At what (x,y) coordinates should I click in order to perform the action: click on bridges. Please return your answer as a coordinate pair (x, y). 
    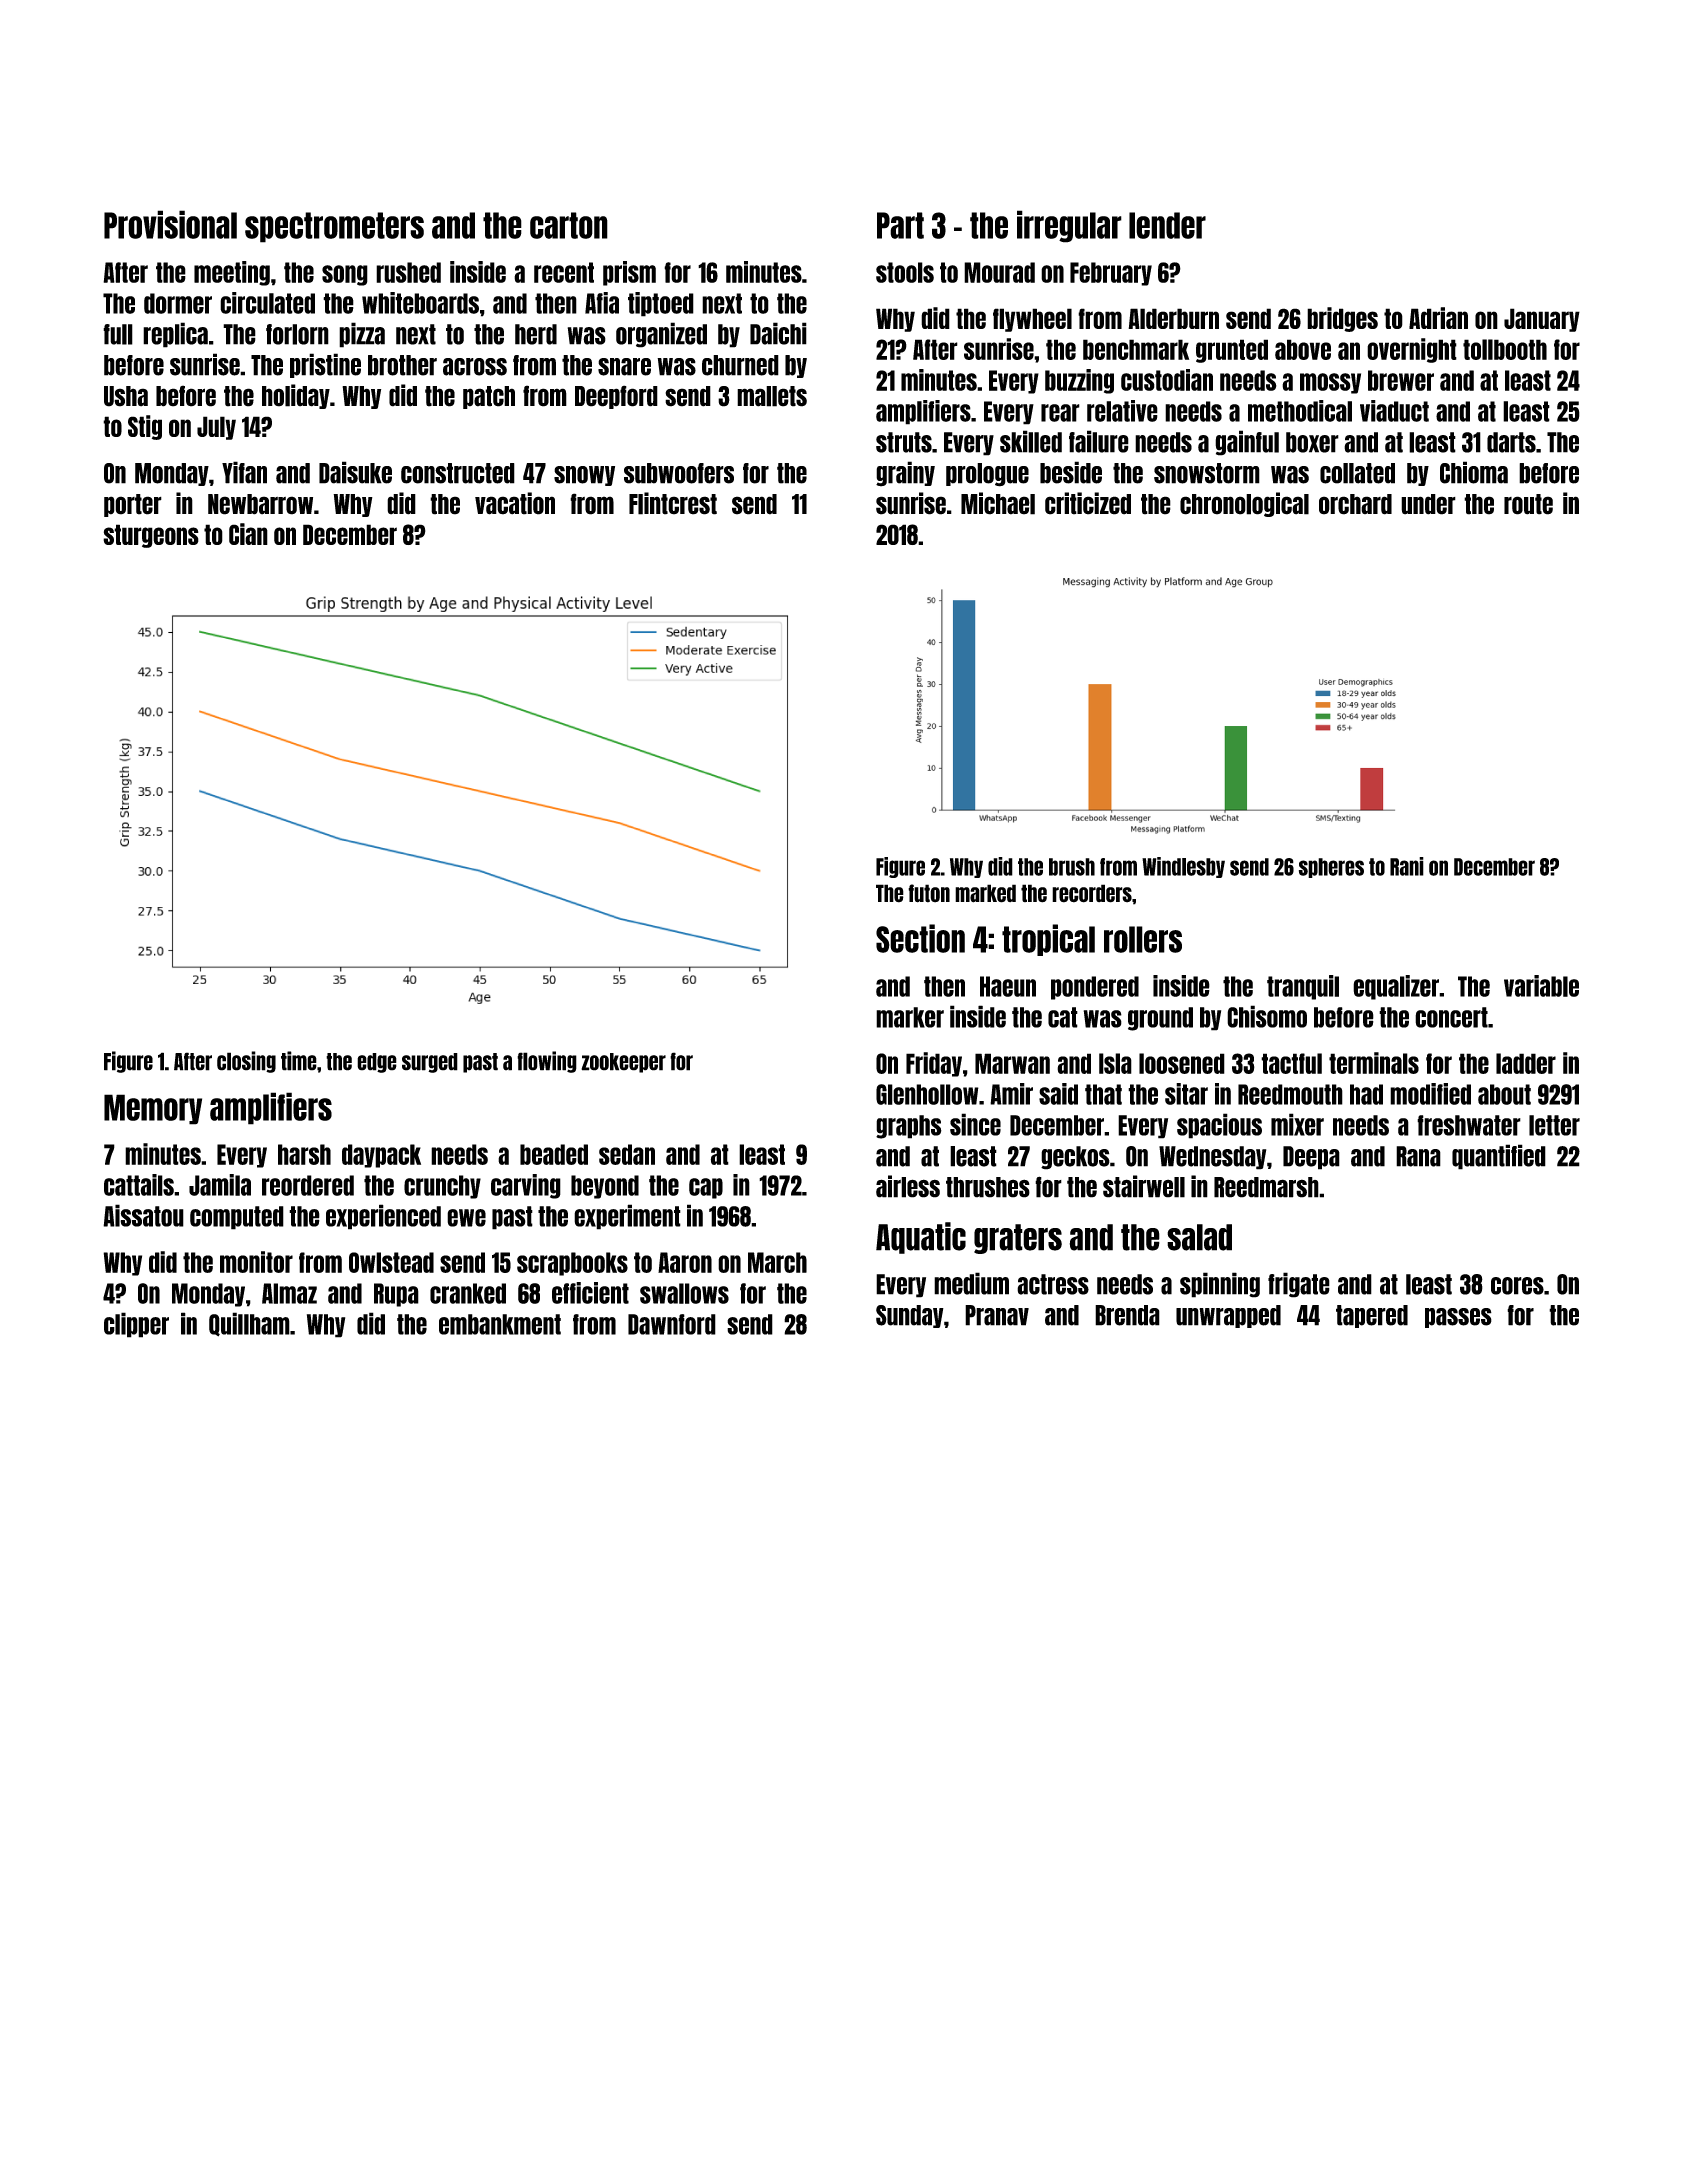
    Looking at the image, I should click on (1342, 319).
